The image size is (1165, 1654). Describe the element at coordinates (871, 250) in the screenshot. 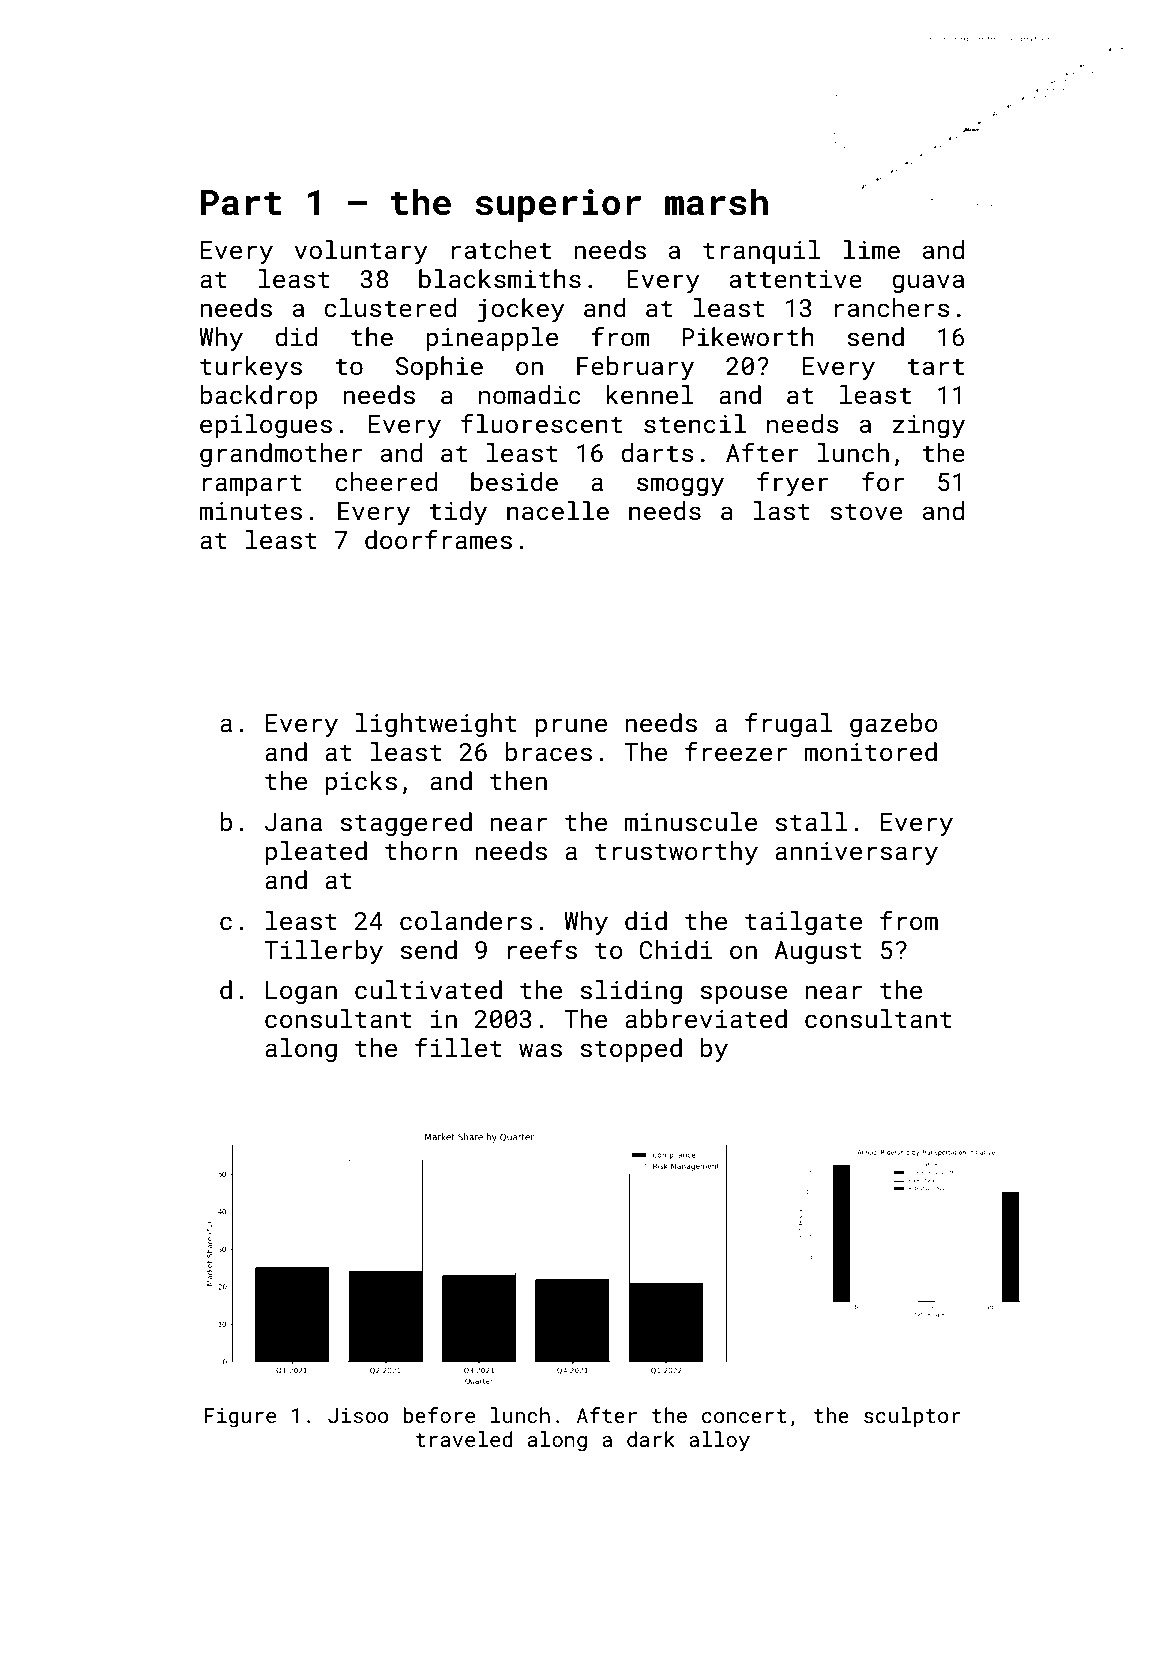

I see `lime` at that location.
